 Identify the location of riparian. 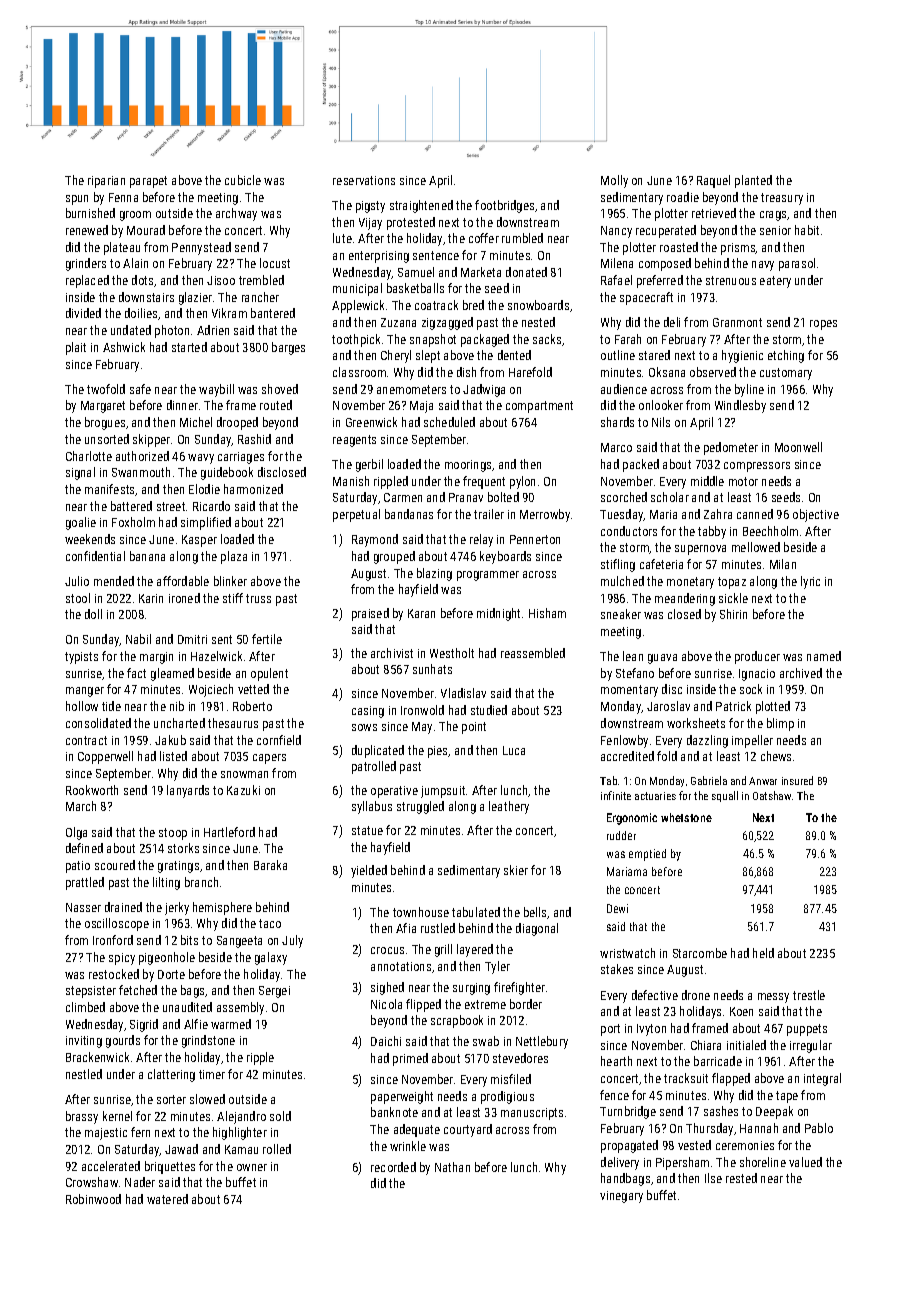
(106, 182).
